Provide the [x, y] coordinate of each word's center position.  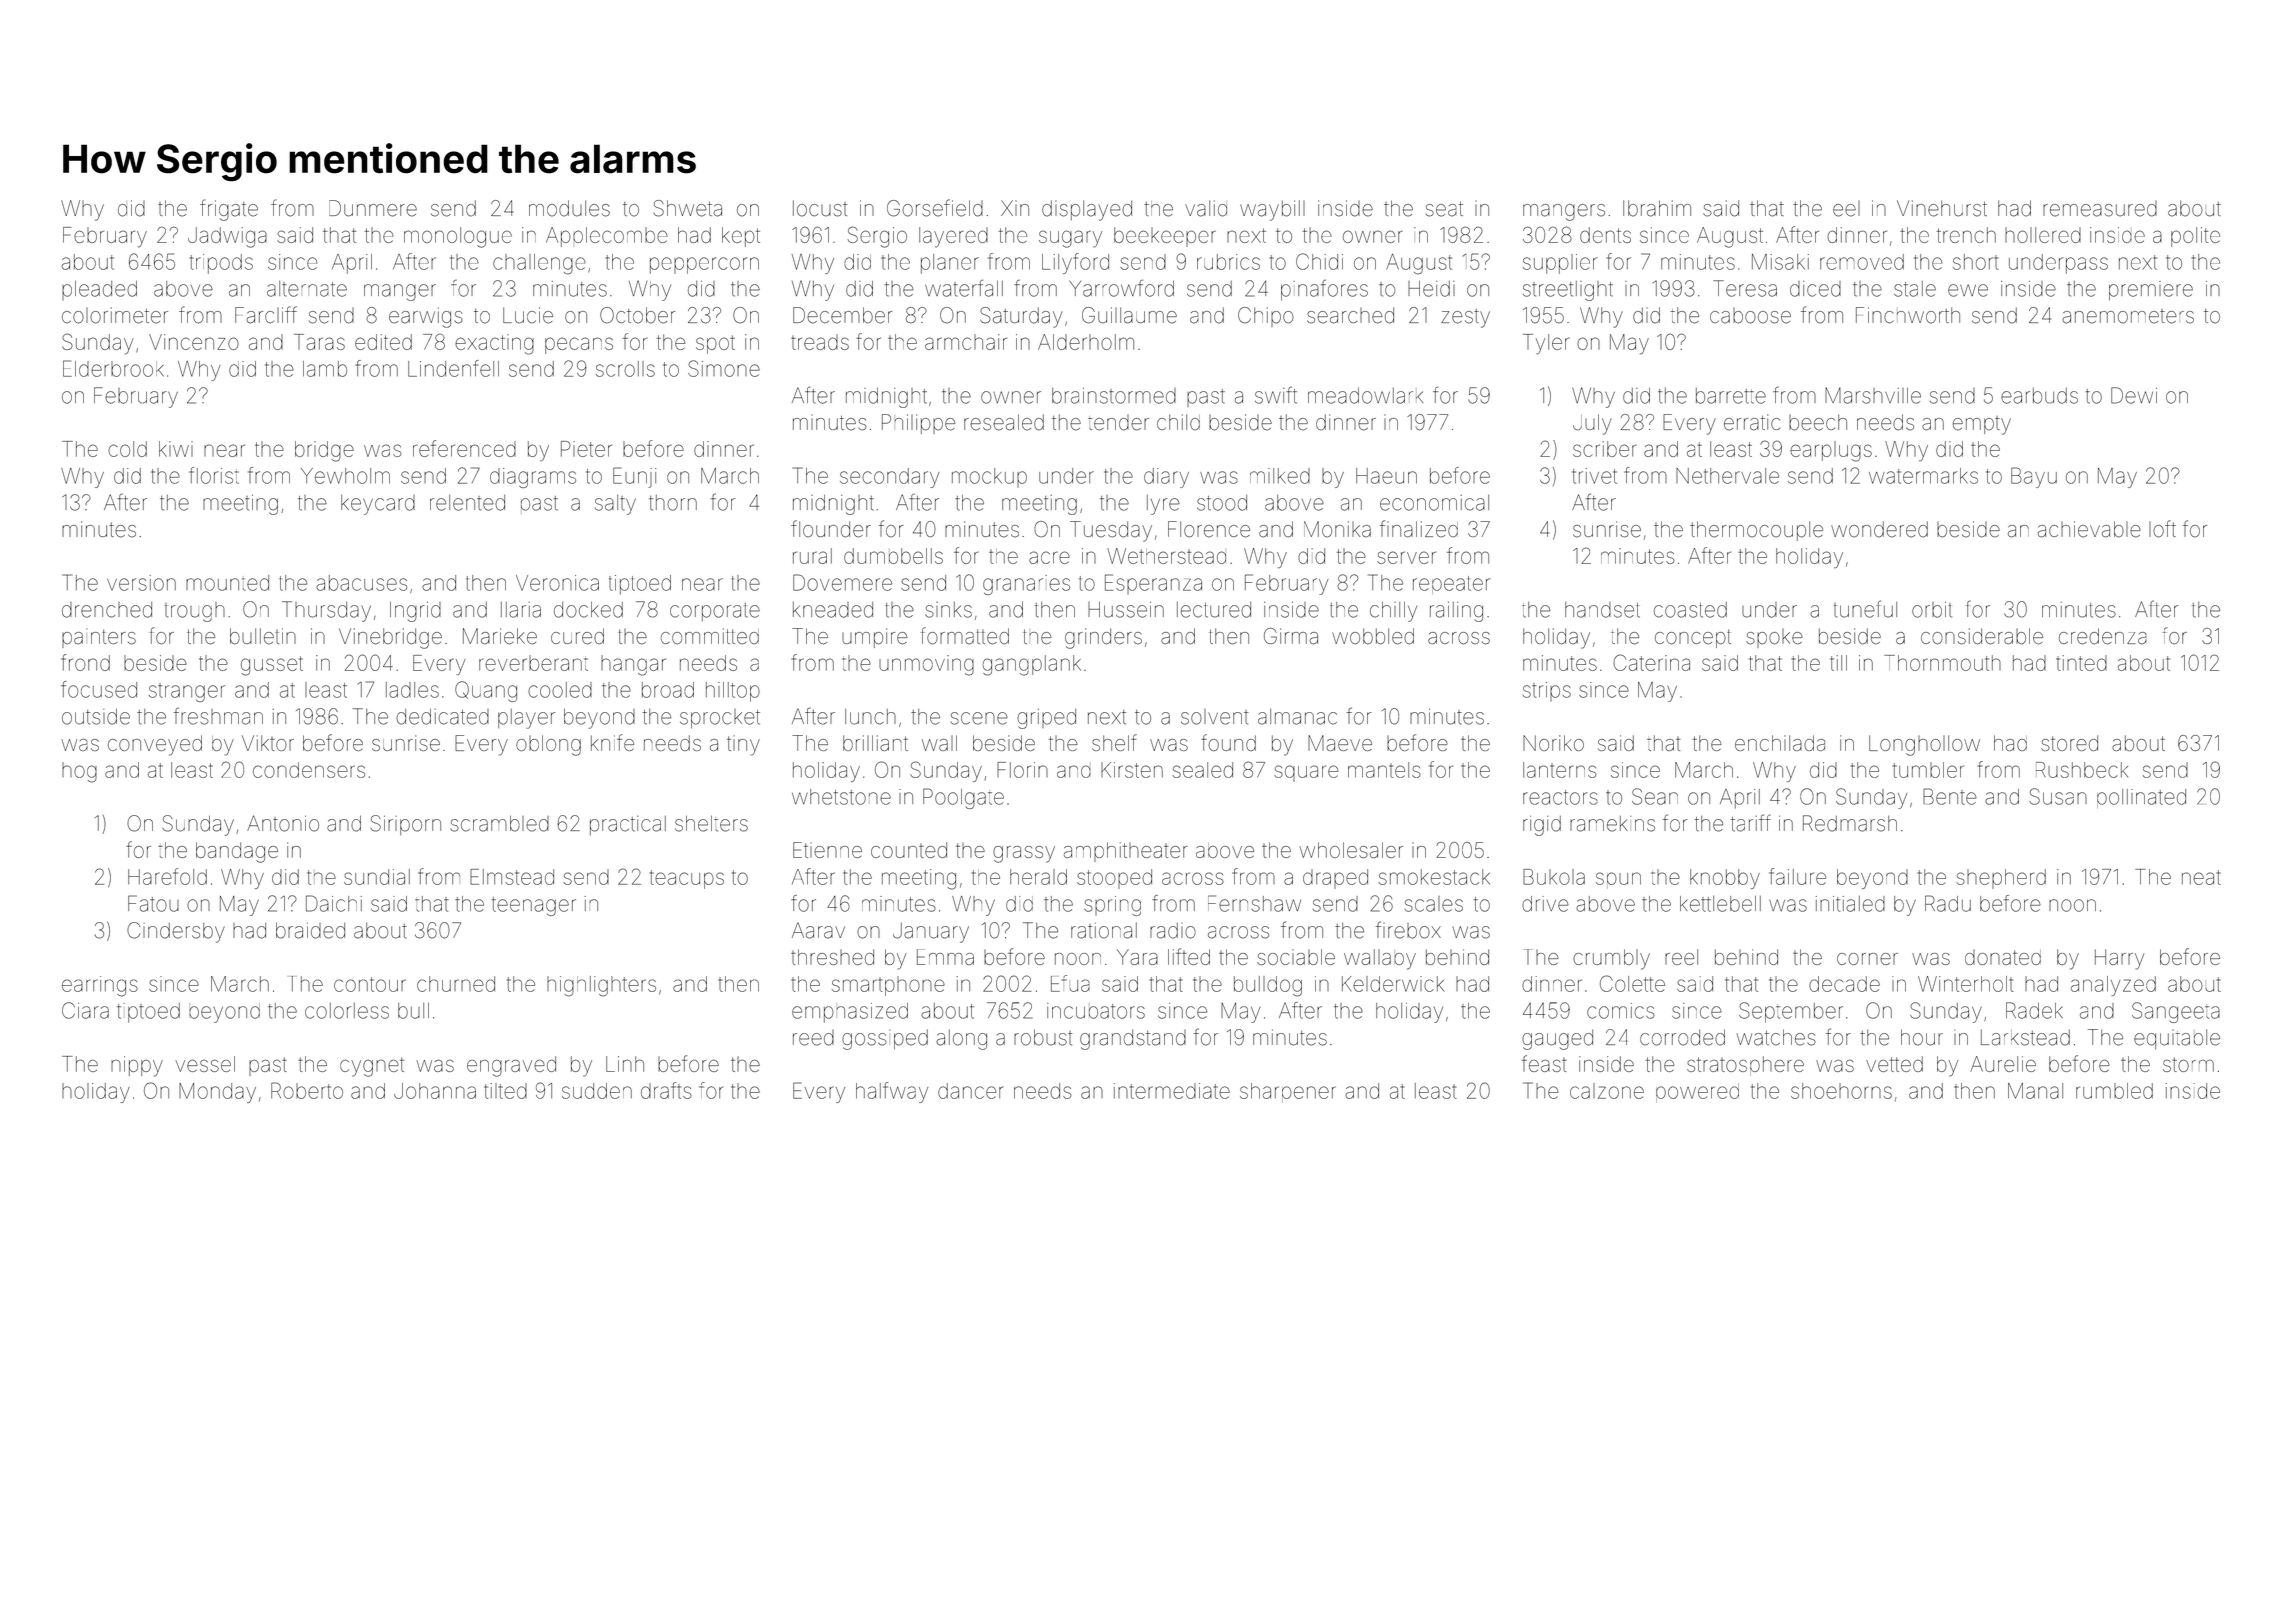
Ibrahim [1657, 208]
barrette [1731, 396]
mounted [227, 583]
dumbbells [893, 556]
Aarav [818, 930]
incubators [1096, 1011]
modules [569, 208]
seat [1444, 209]
